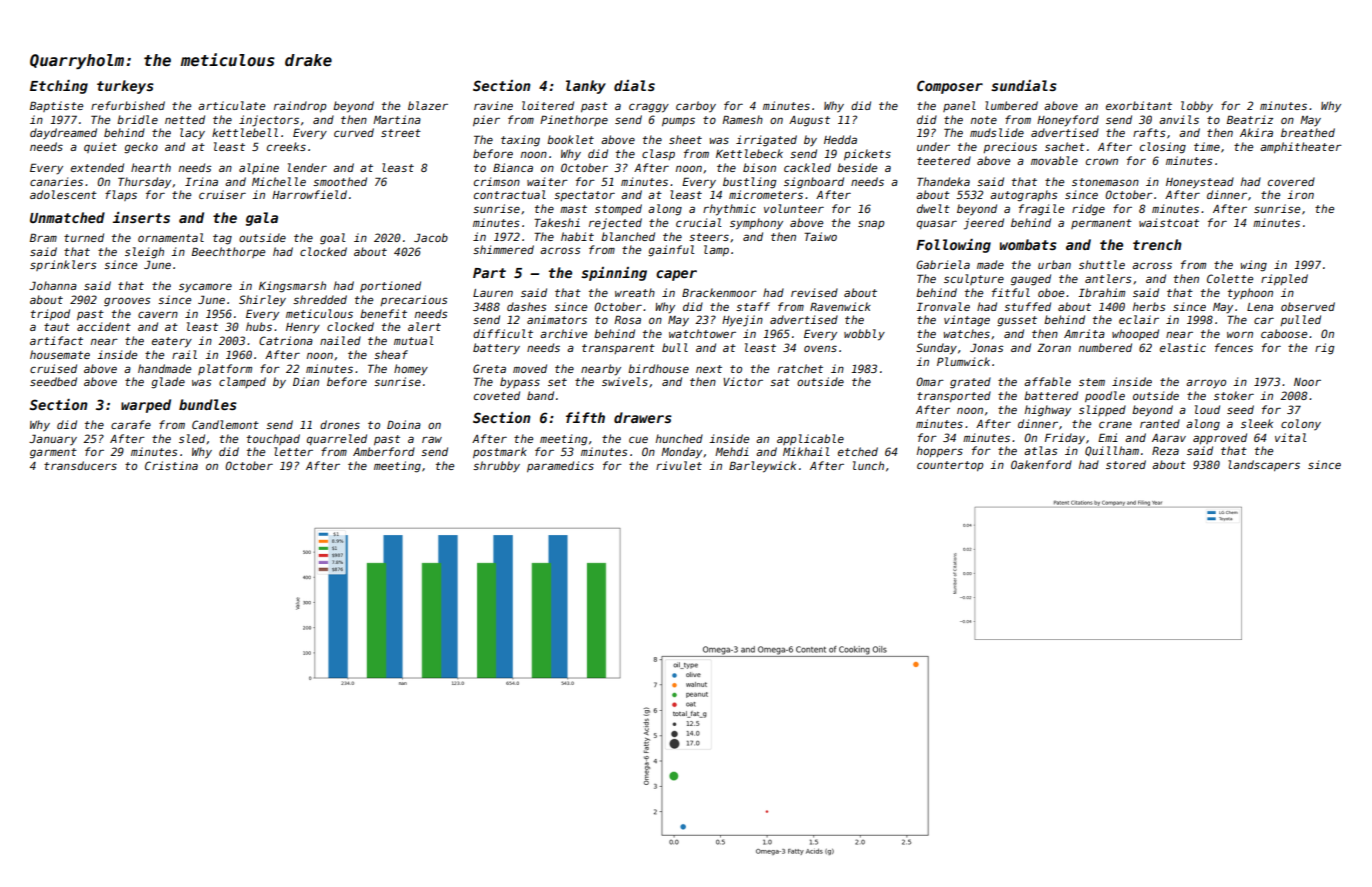 The image size is (1372, 887). I want to click on hubs, so click(259, 326).
